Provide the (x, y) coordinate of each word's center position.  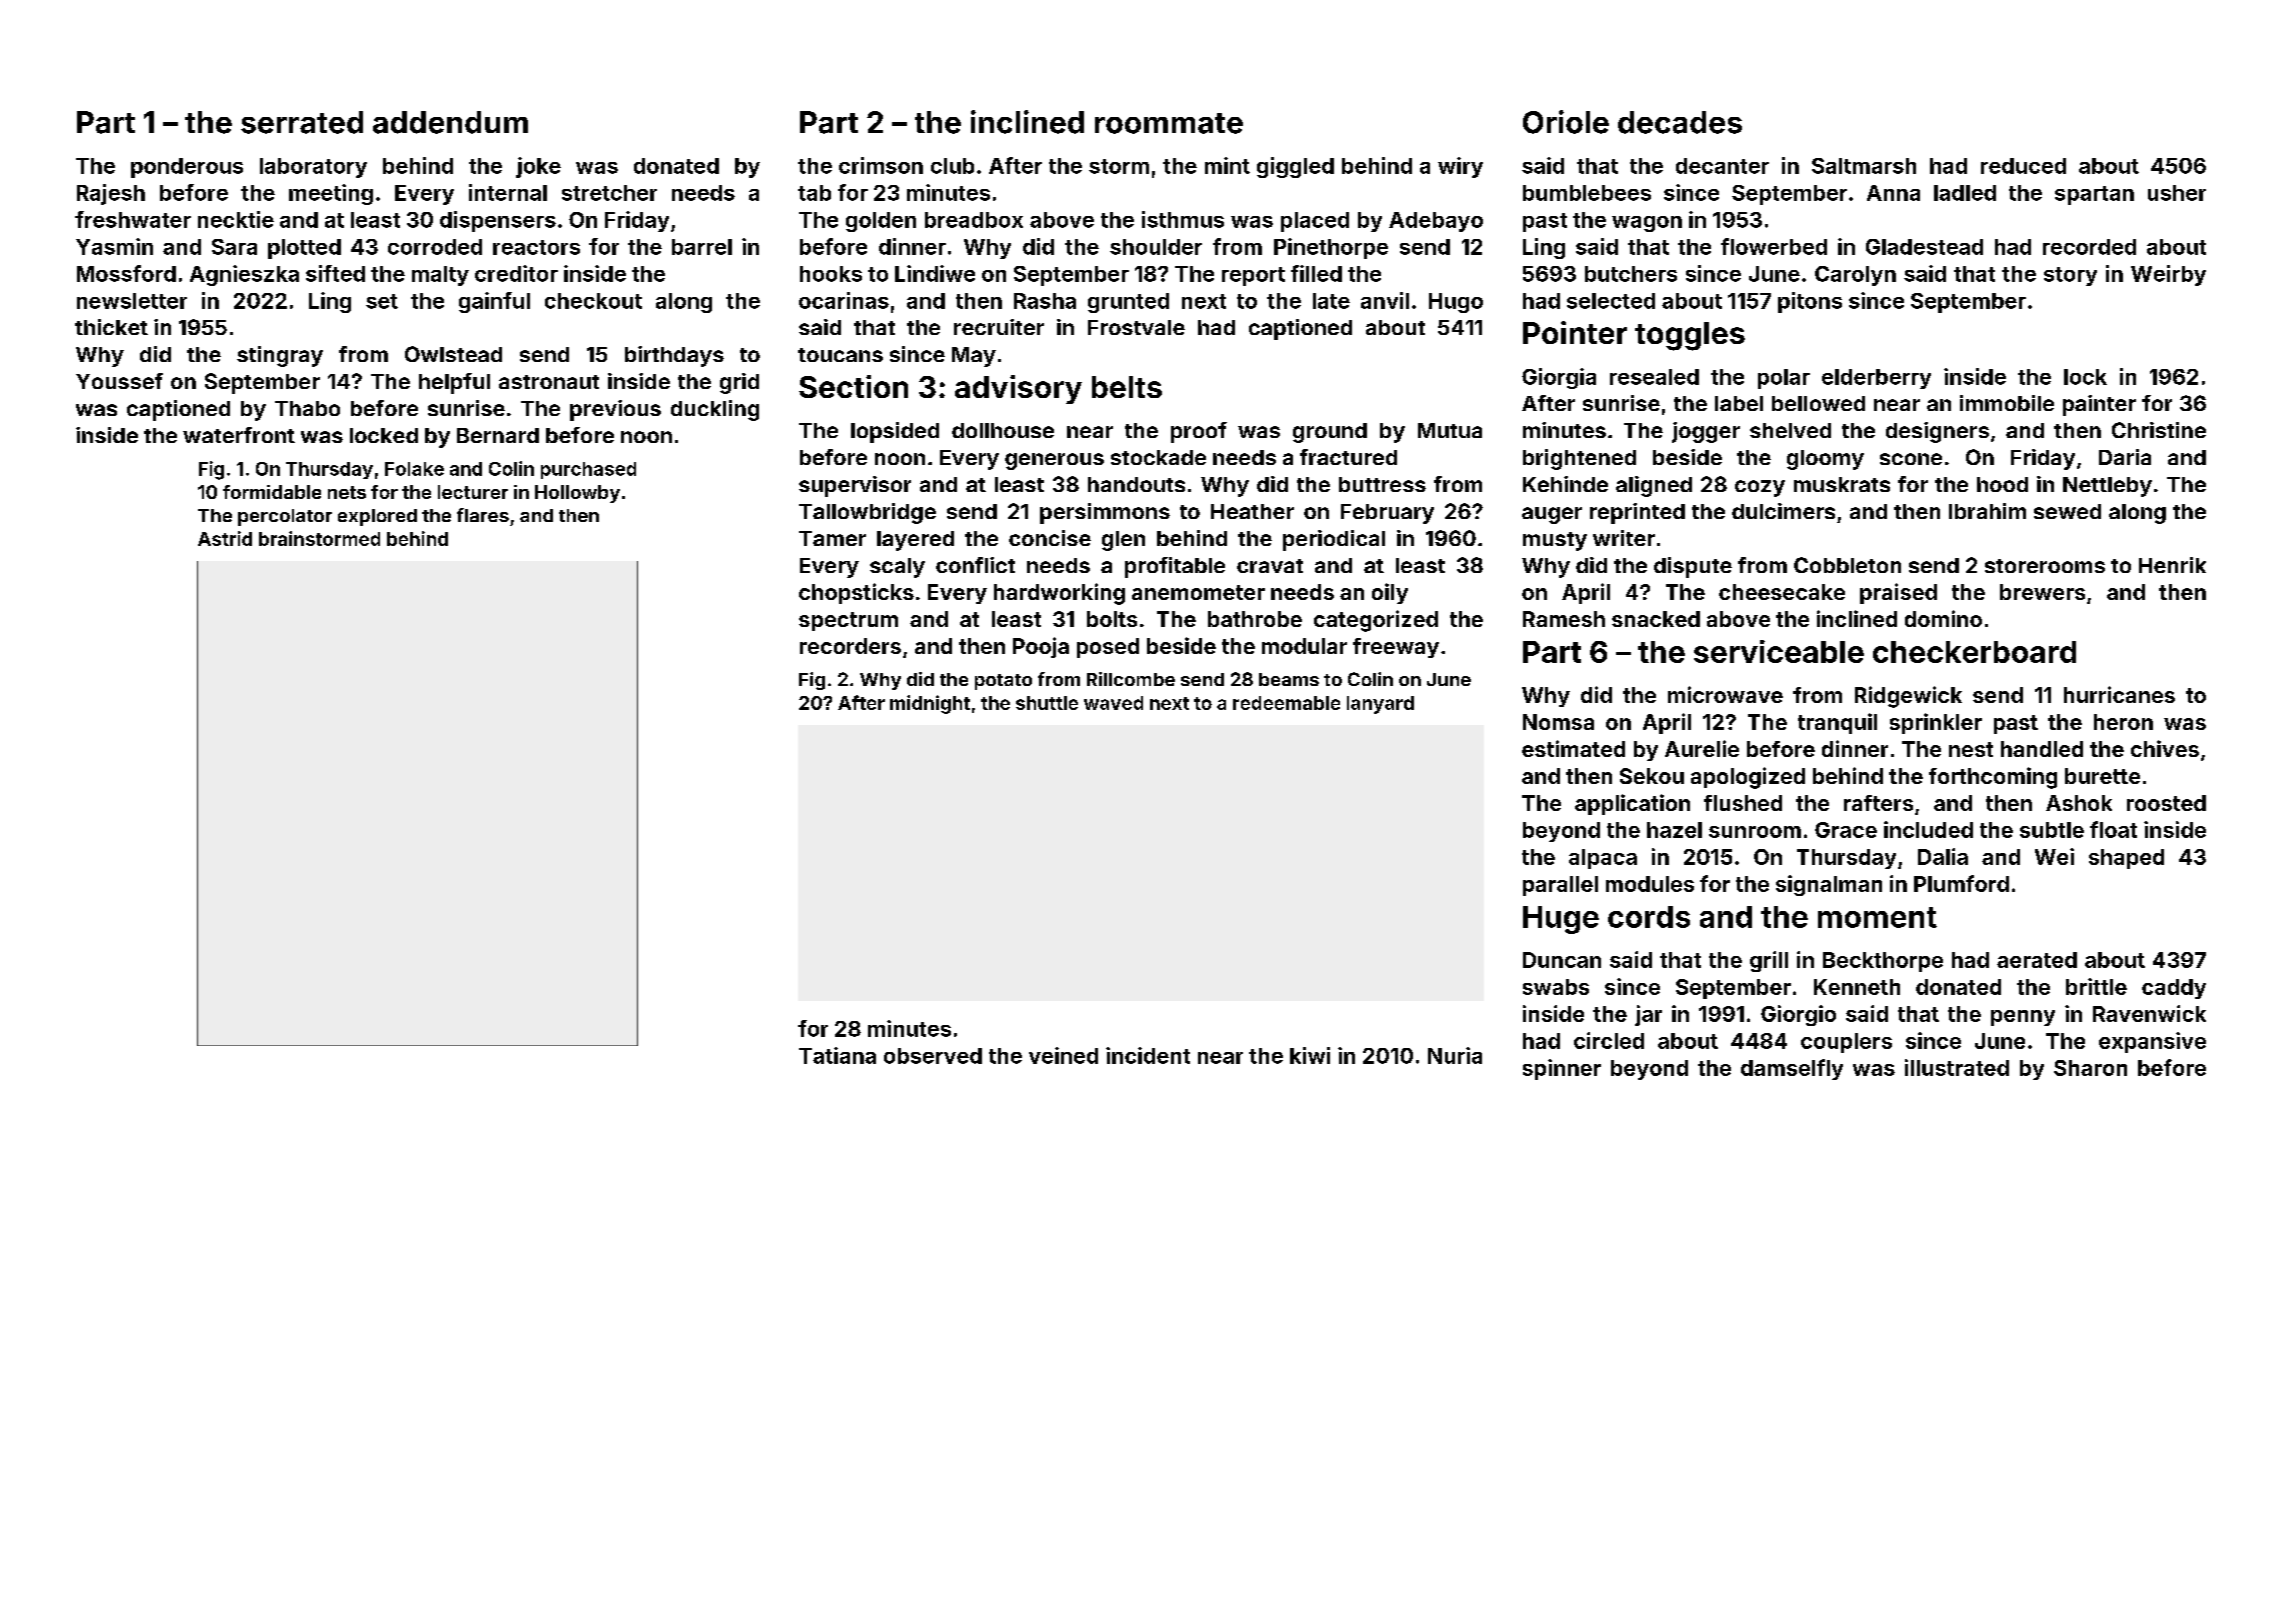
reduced (2023, 166)
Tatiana (837, 1055)
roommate (1169, 123)
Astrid (225, 538)
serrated (302, 122)
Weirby (2168, 275)
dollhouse (1003, 430)
